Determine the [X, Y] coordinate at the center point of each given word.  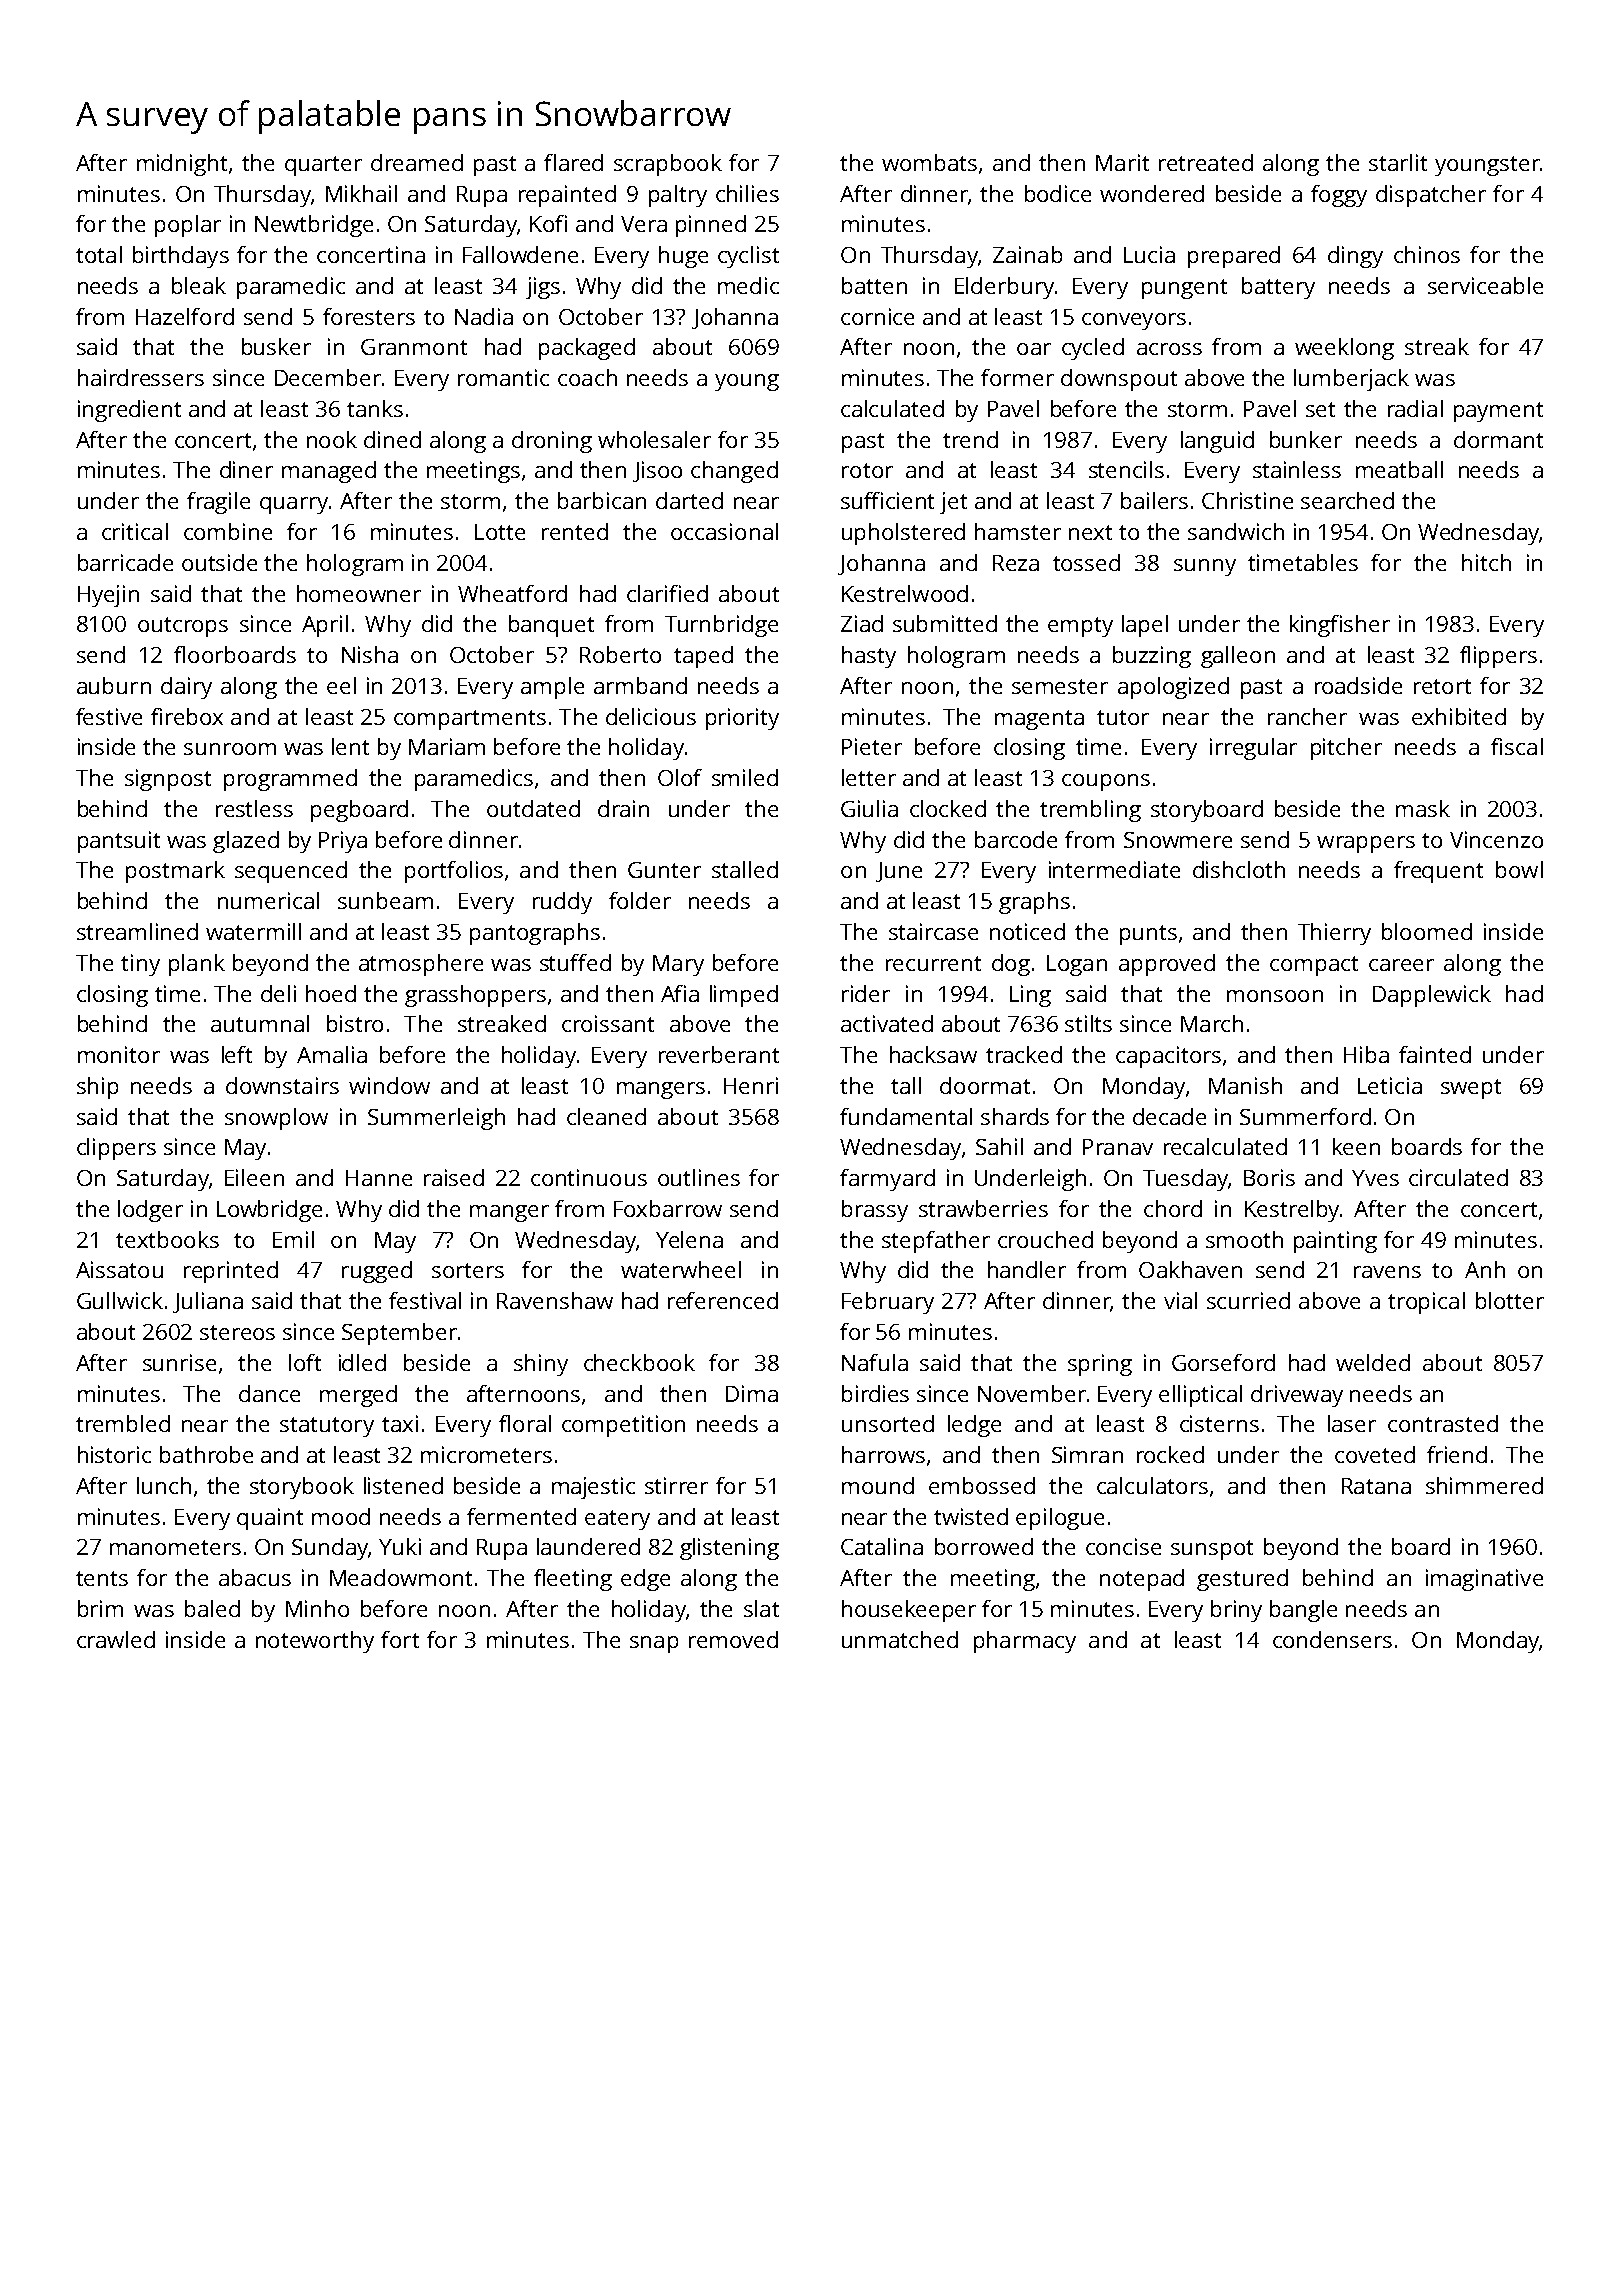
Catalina [882, 1546]
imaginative [1484, 1580]
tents [102, 1578]
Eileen [254, 1177]
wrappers [1366, 844]
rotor [867, 470]
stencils [1126, 469]
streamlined [137, 931]
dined [392, 439]
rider [866, 993]
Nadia [484, 316]
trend [970, 439]
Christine [1247, 500]
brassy [875, 1211]
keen [1356, 1146]
